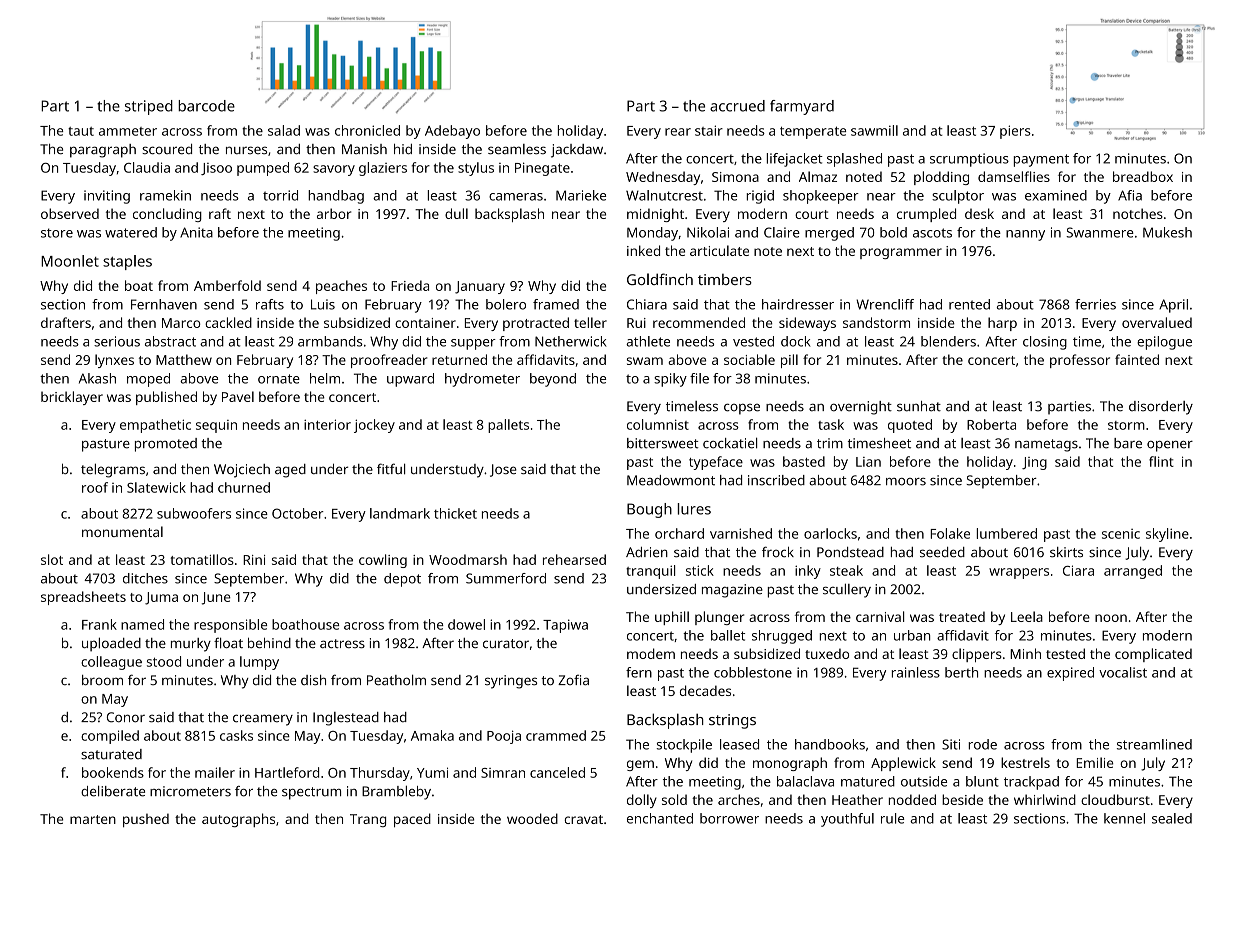 Image resolution: width=1233 pixels, height=952 pixels. What do you see at coordinates (737, 106) in the screenshot?
I see `accrued` at bounding box center [737, 106].
